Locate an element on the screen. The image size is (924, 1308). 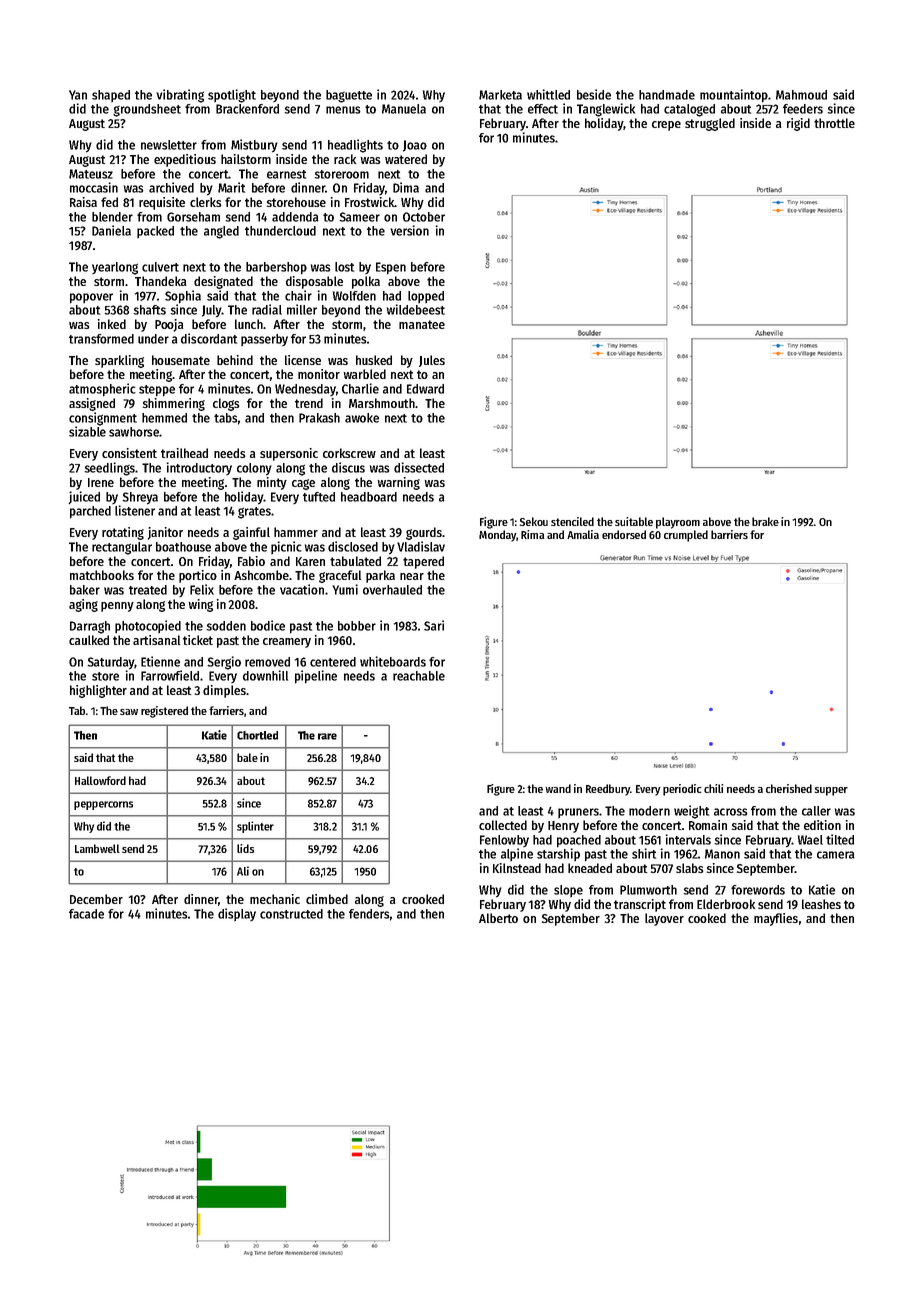
introductory is located at coordinates (199, 468).
